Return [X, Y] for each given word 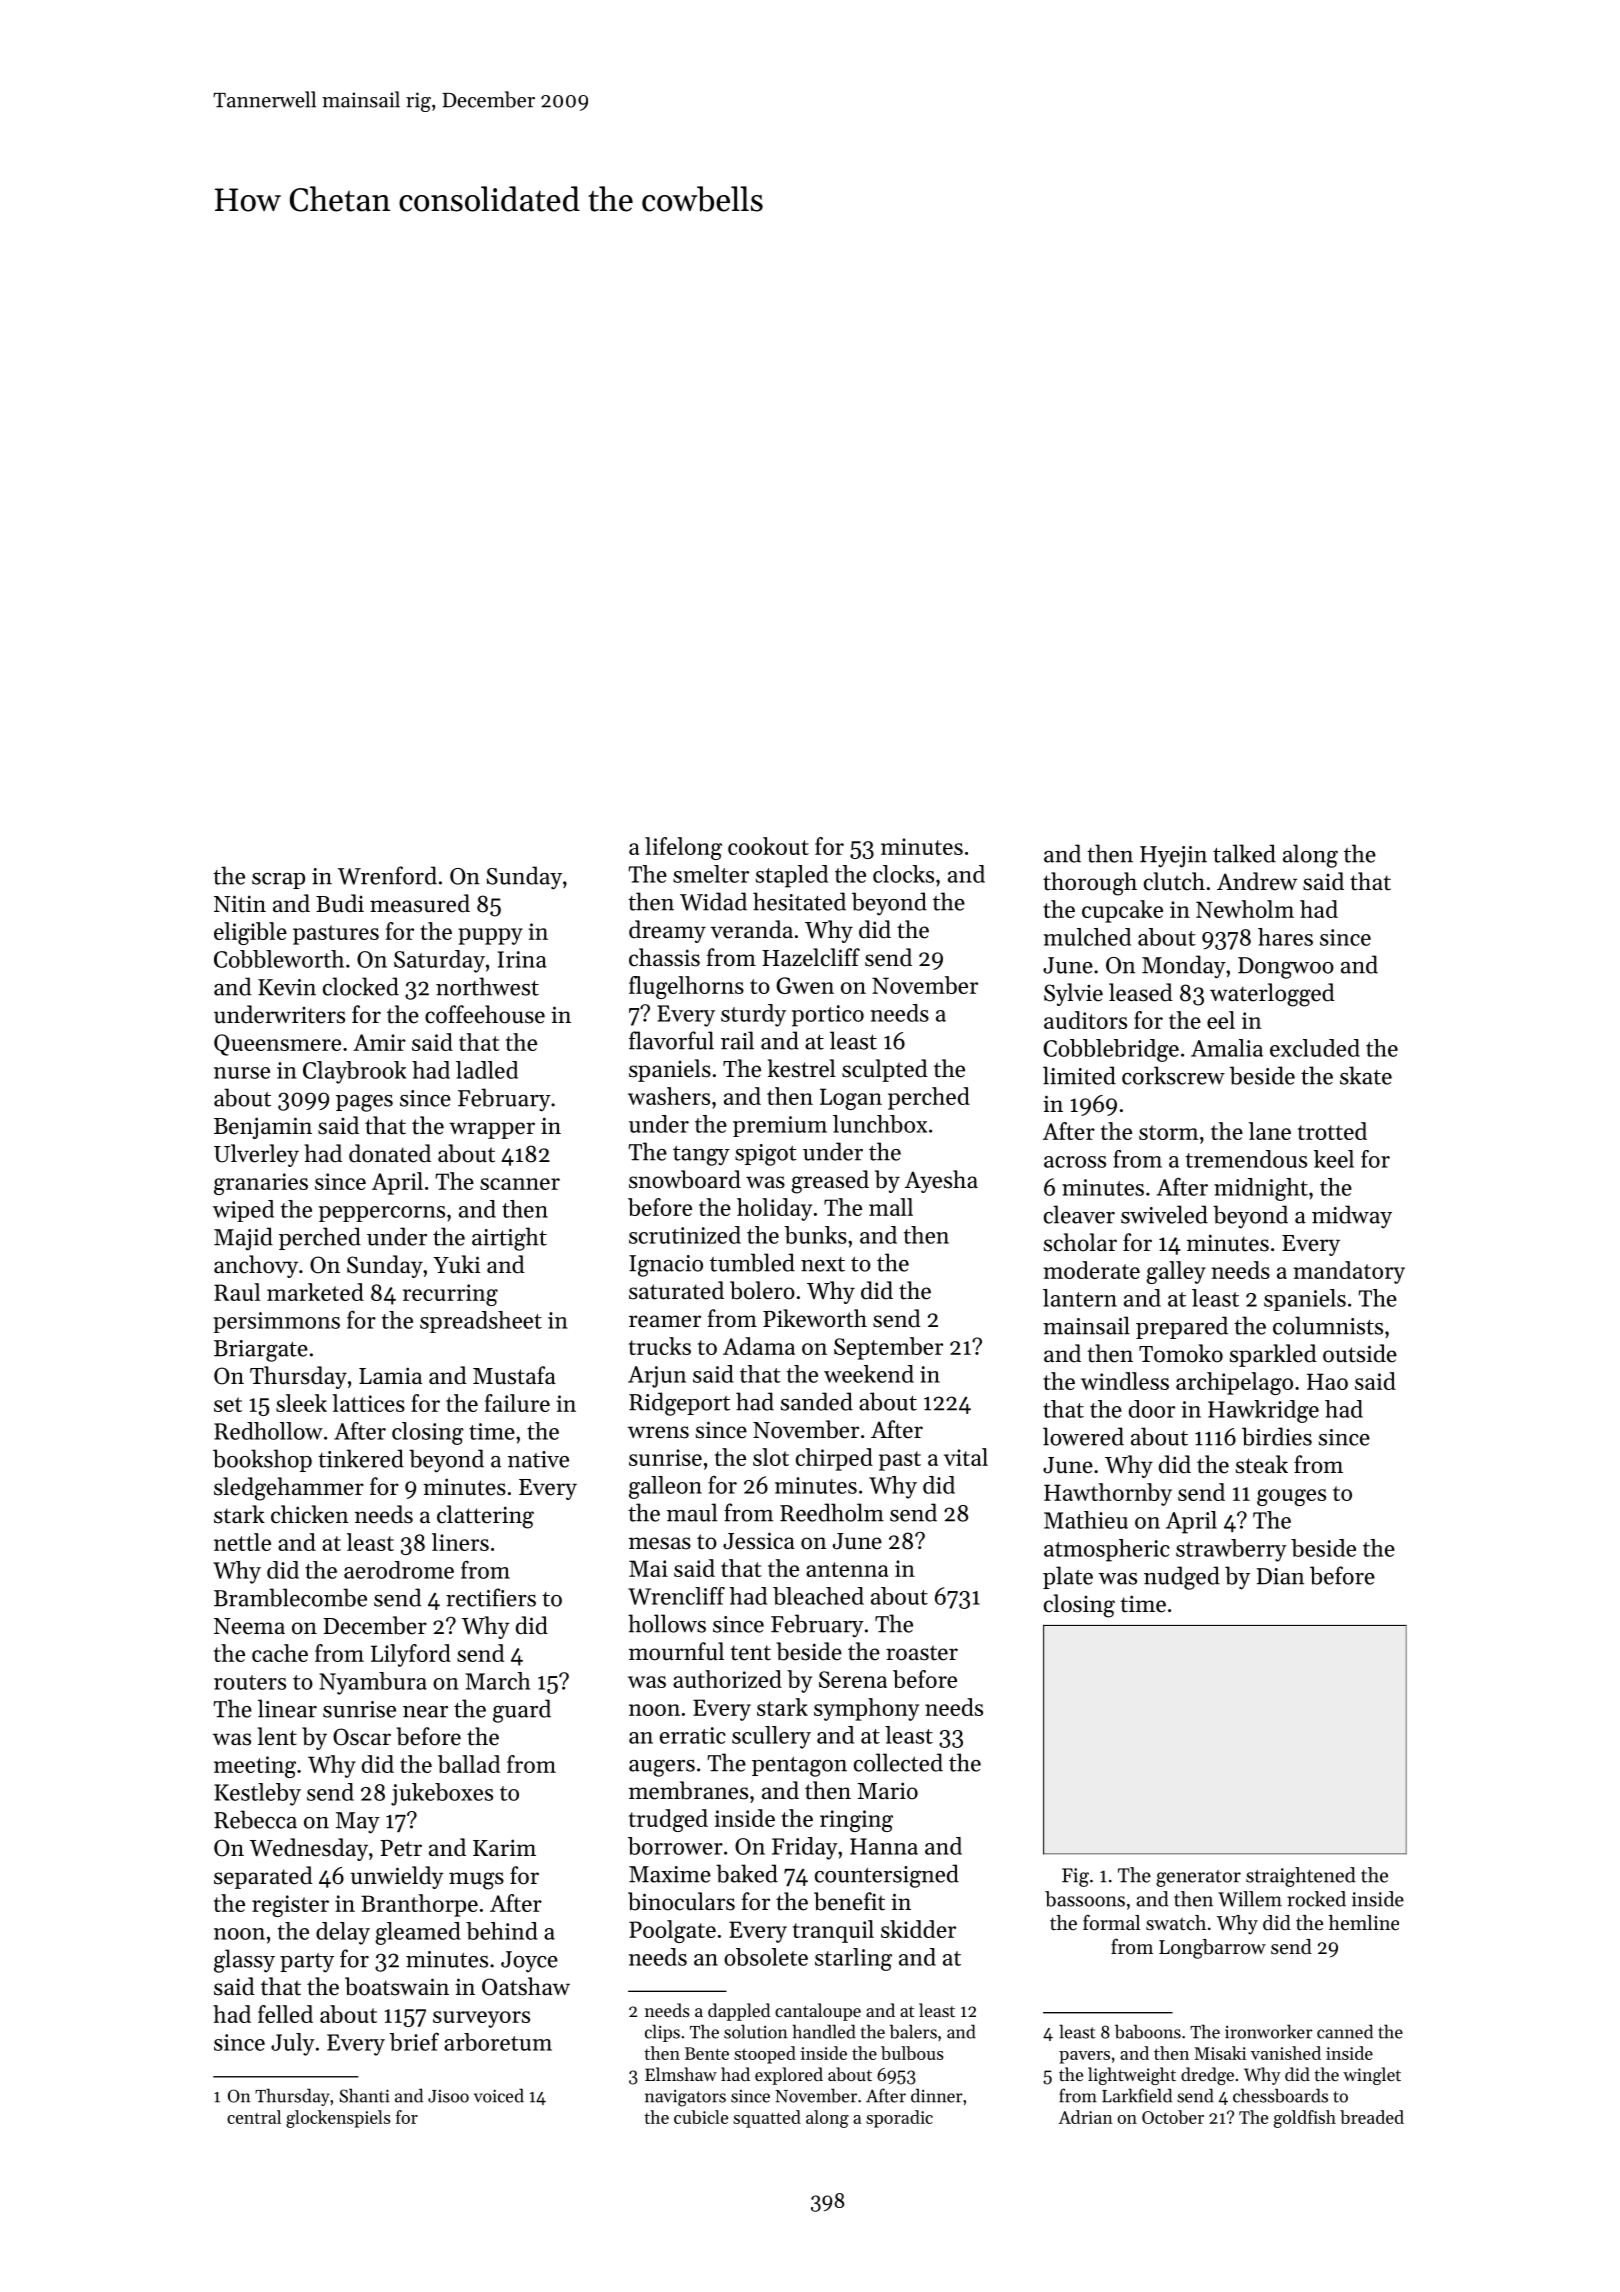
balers [913, 2031]
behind [502, 1931]
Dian [1280, 1576]
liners [460, 1542]
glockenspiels [338, 2119]
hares [1285, 937]
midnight [1261, 1189]
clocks [903, 874]
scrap [278, 881]
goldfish [1305, 2119]
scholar [1080, 1242]
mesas [660, 1543]
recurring [450, 1295]
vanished [1286, 2053]
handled [824, 2031]
